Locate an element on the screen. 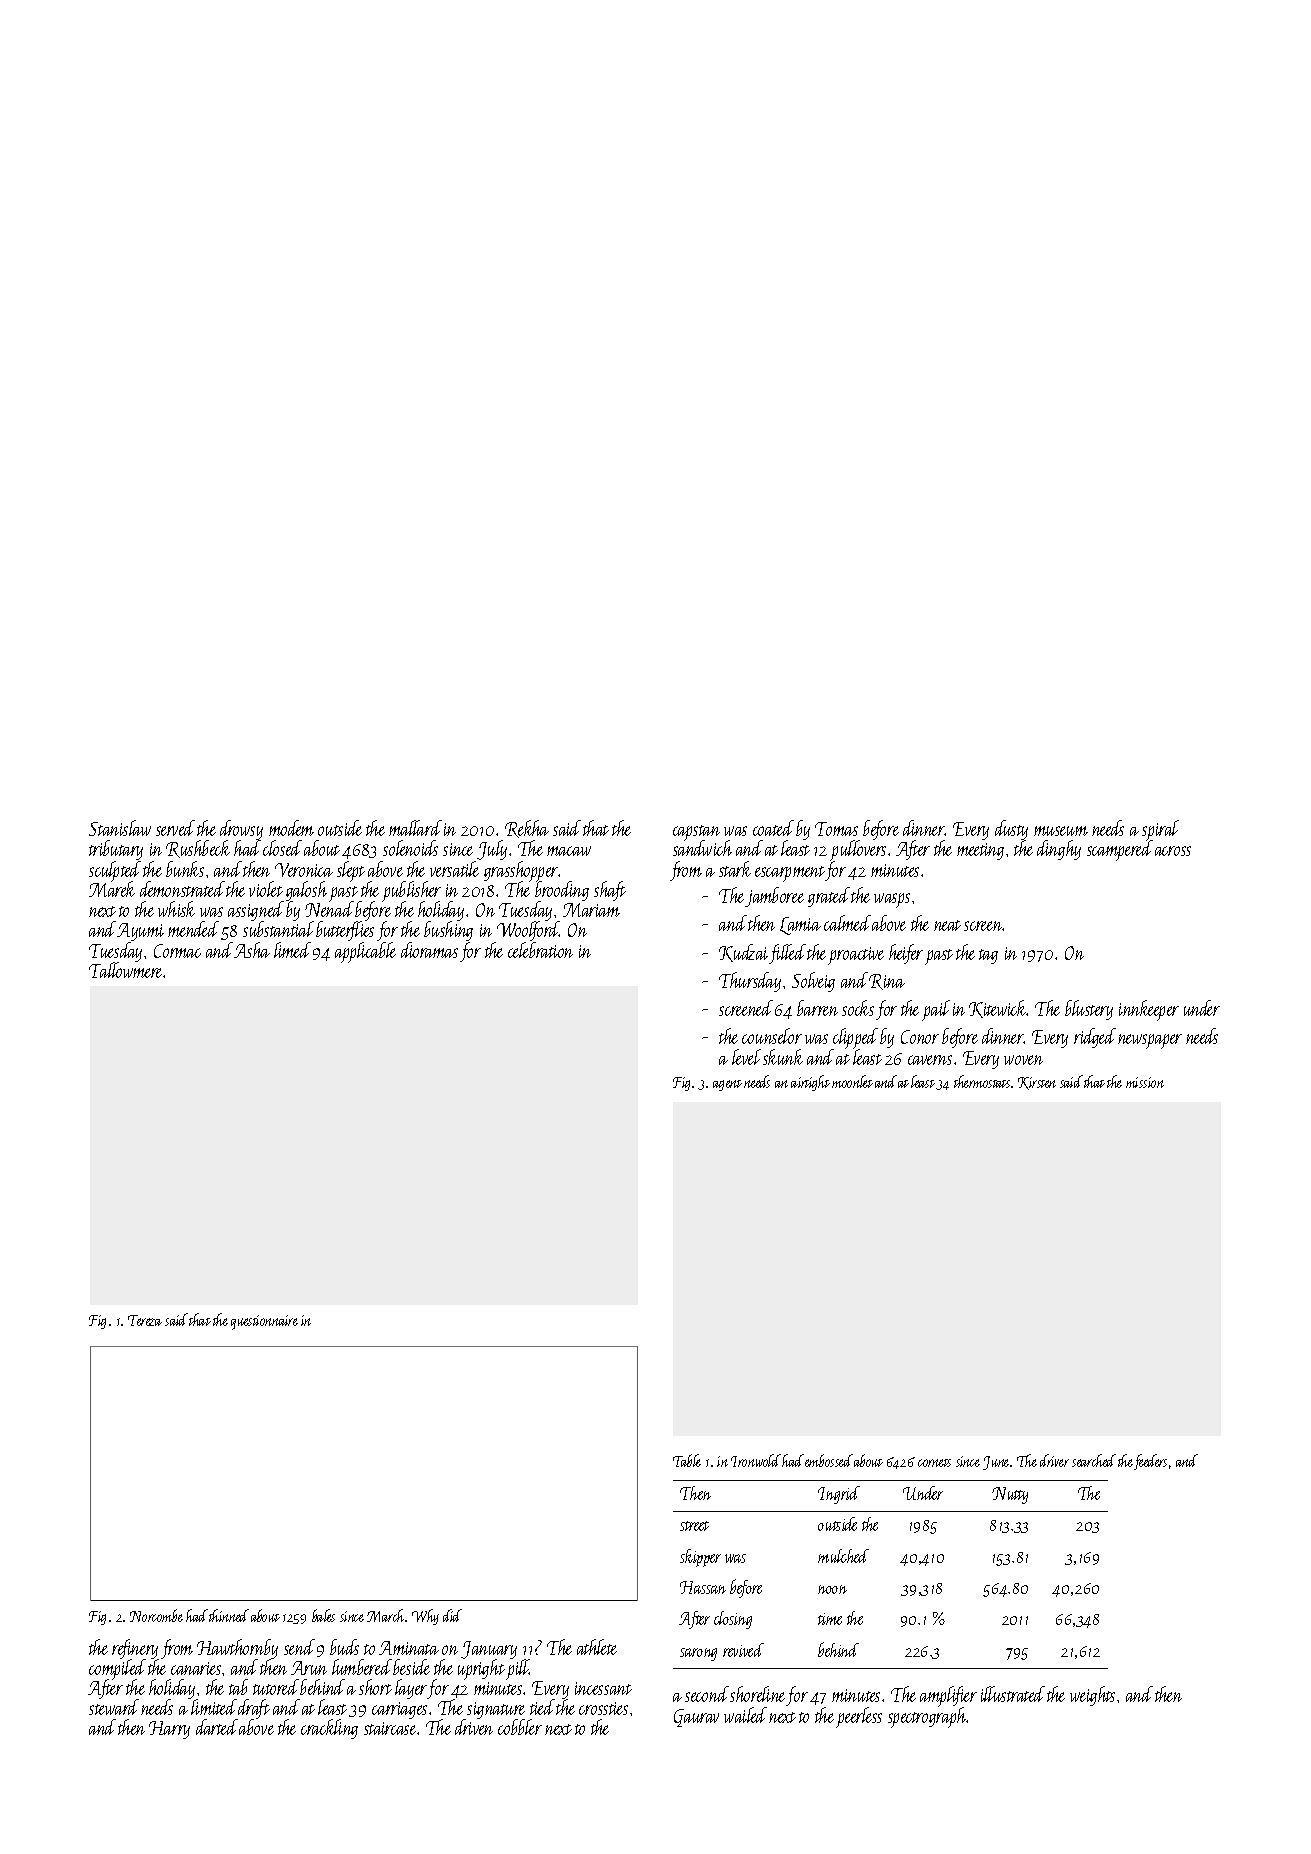 The height and width of the screenshot is (1854, 1311). Tereza is located at coordinates (145, 1320).
